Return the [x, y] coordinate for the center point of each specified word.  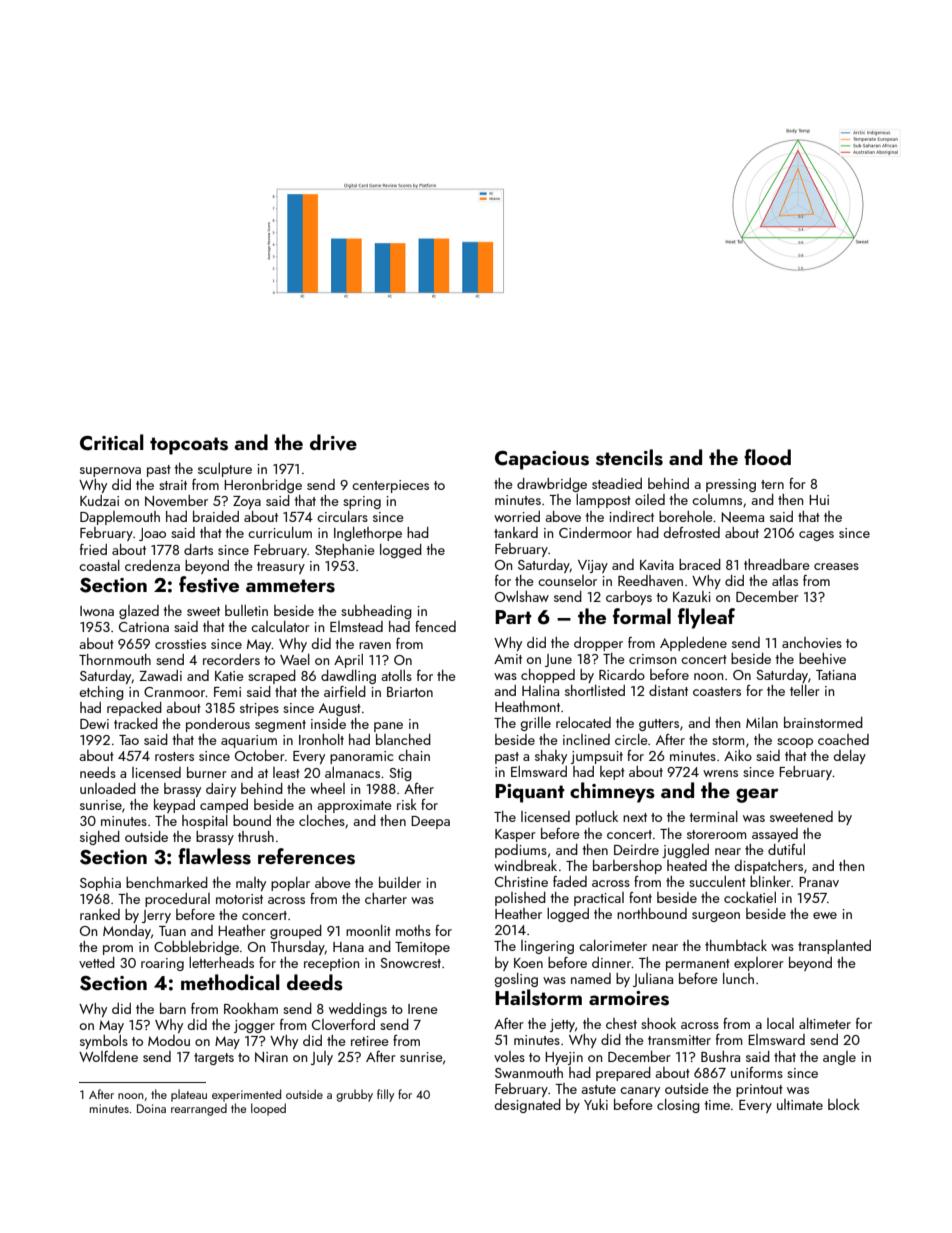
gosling [516, 980]
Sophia [100, 884]
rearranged [199, 1109]
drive [333, 442]
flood [767, 457]
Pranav [819, 882]
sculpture [225, 470]
